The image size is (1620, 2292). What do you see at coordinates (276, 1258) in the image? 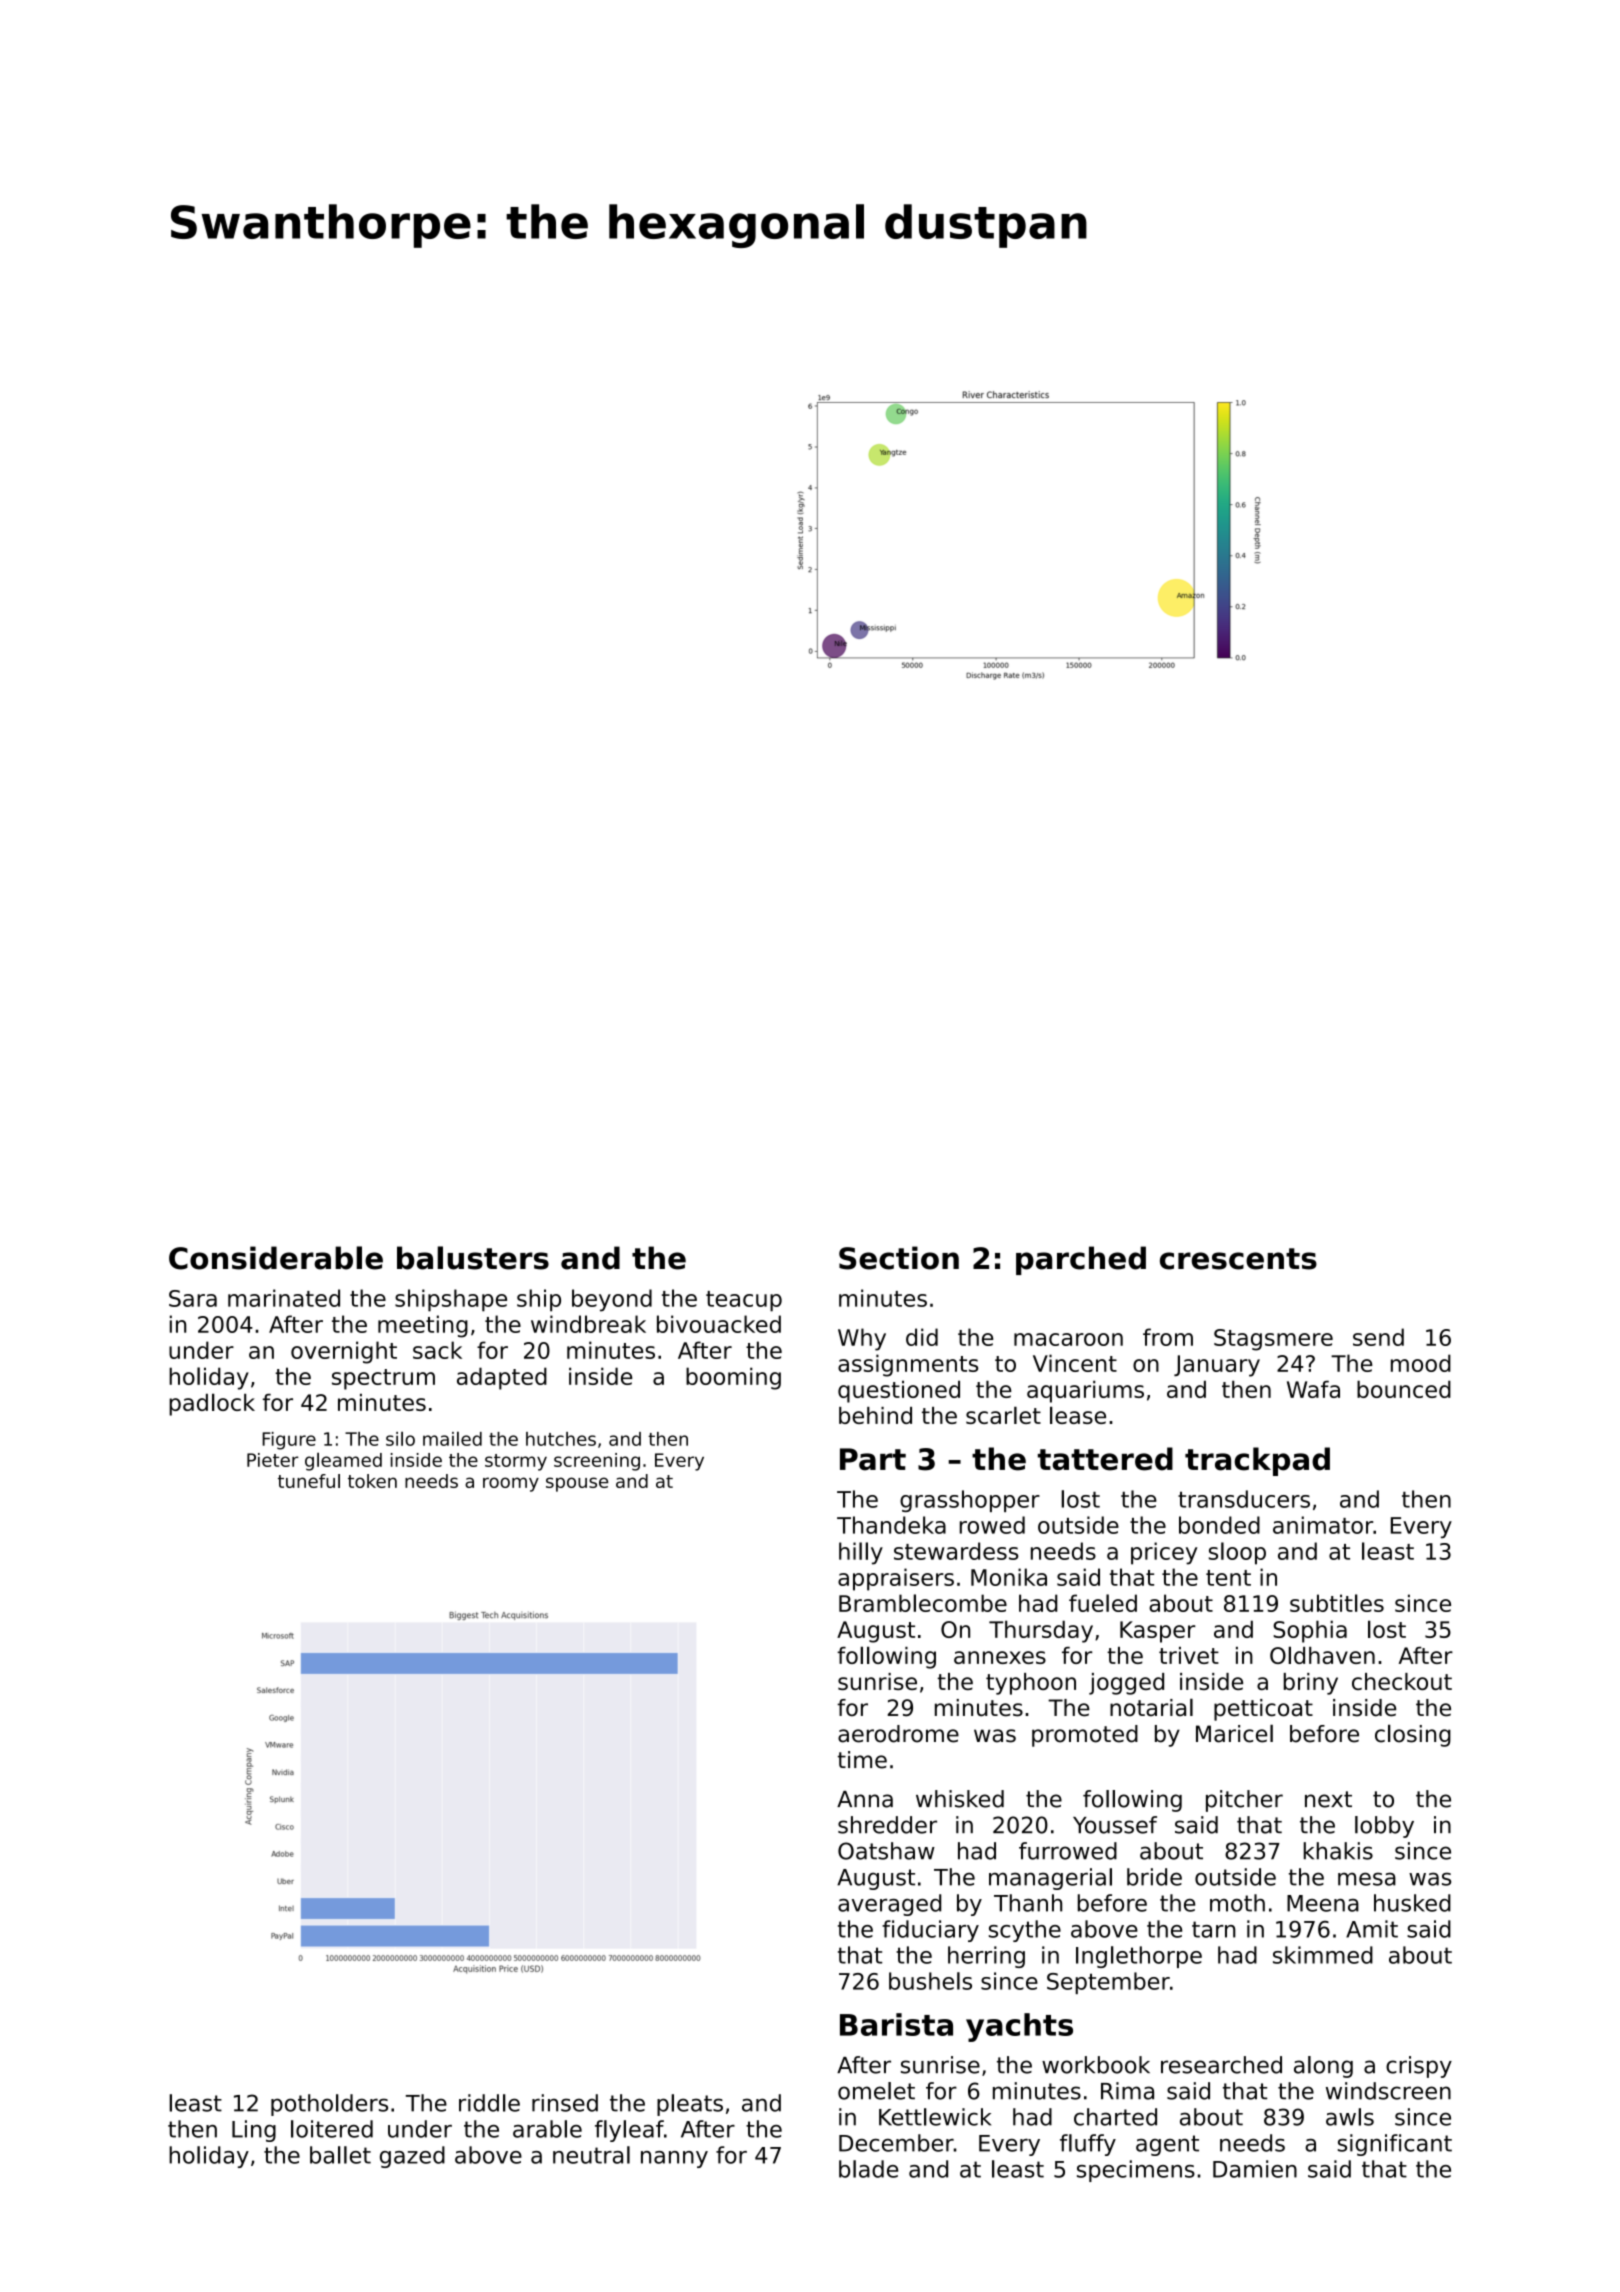
I see `Considerable` at bounding box center [276, 1258].
